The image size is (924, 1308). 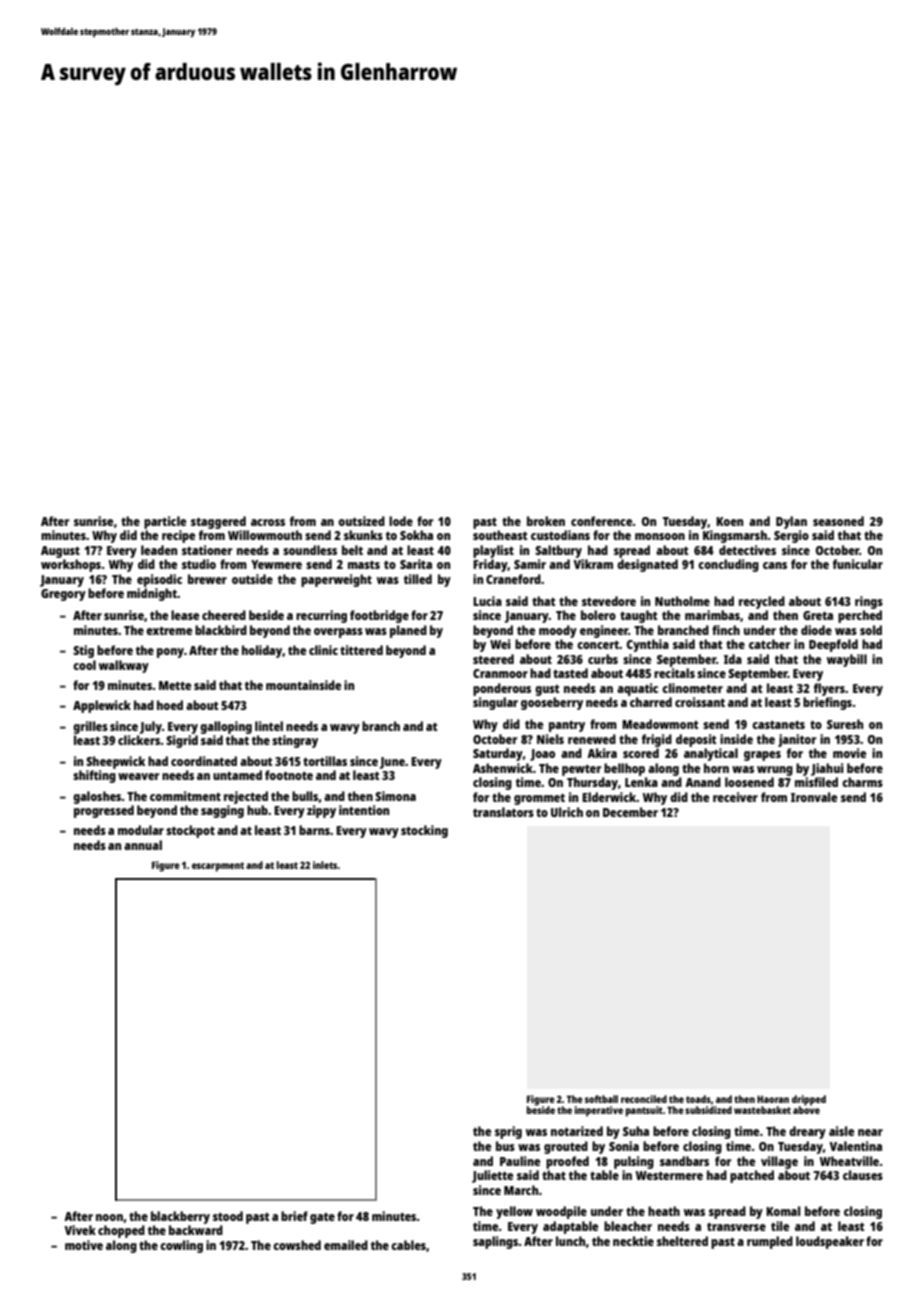 I want to click on perched, so click(x=860, y=616).
